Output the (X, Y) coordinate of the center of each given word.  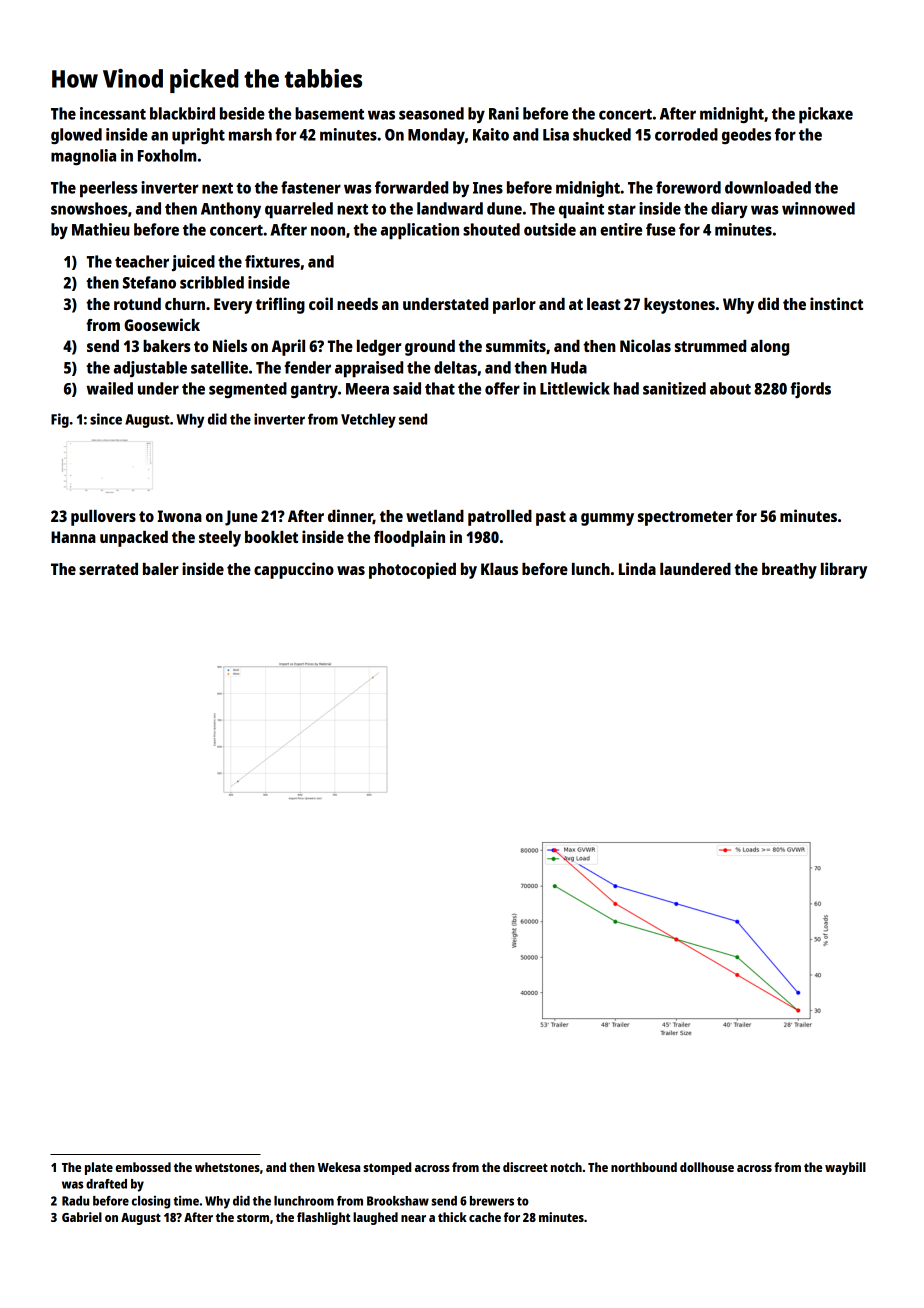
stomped (387, 1168)
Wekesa (339, 1167)
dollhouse (707, 1167)
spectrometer (685, 518)
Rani (504, 113)
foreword (688, 187)
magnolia (83, 157)
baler (161, 569)
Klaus (499, 569)
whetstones (227, 1167)
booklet (271, 537)
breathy (789, 571)
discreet (525, 1167)
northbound (644, 1167)
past (551, 518)
